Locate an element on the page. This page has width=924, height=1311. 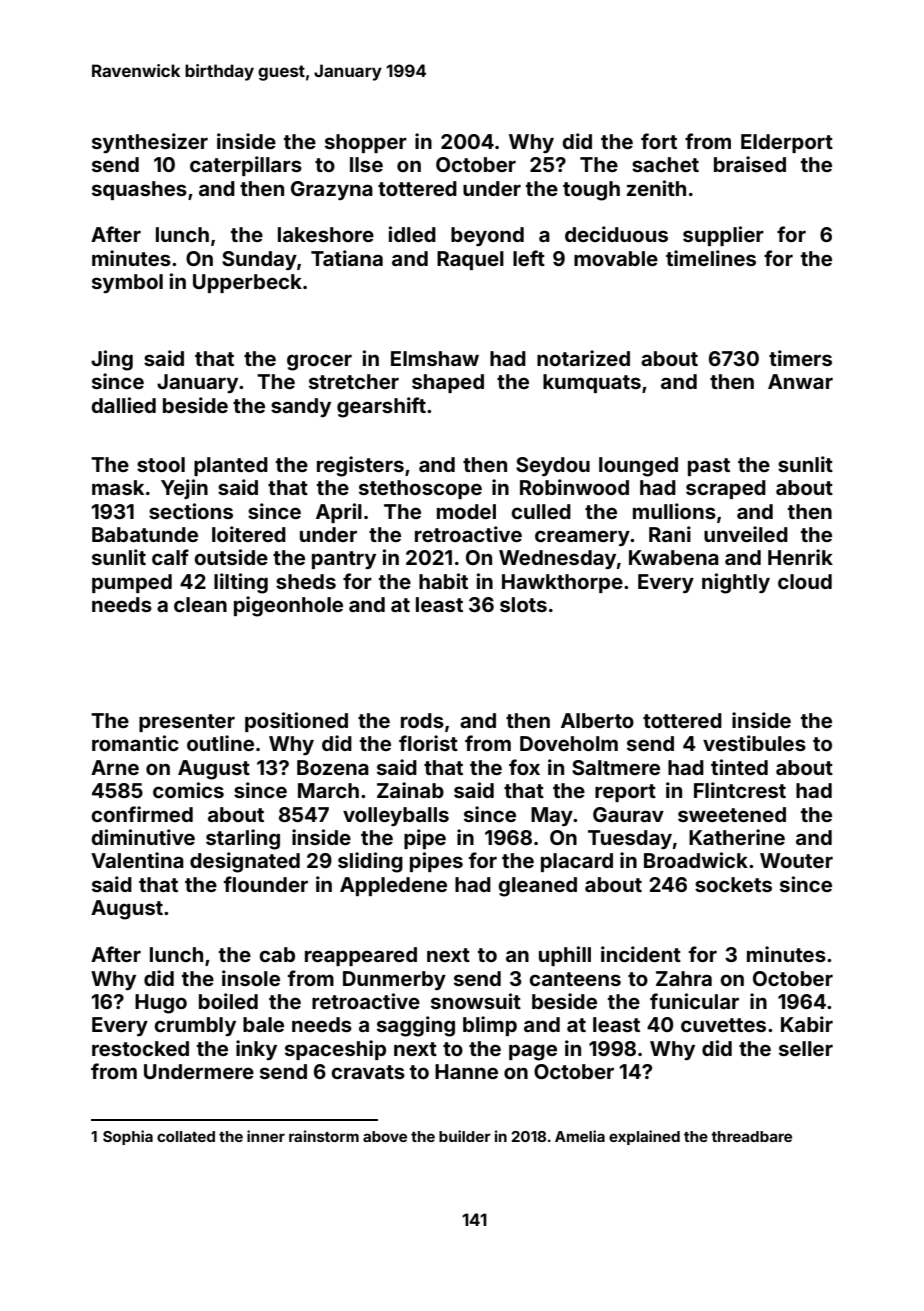
Elderport is located at coordinates (787, 143).
